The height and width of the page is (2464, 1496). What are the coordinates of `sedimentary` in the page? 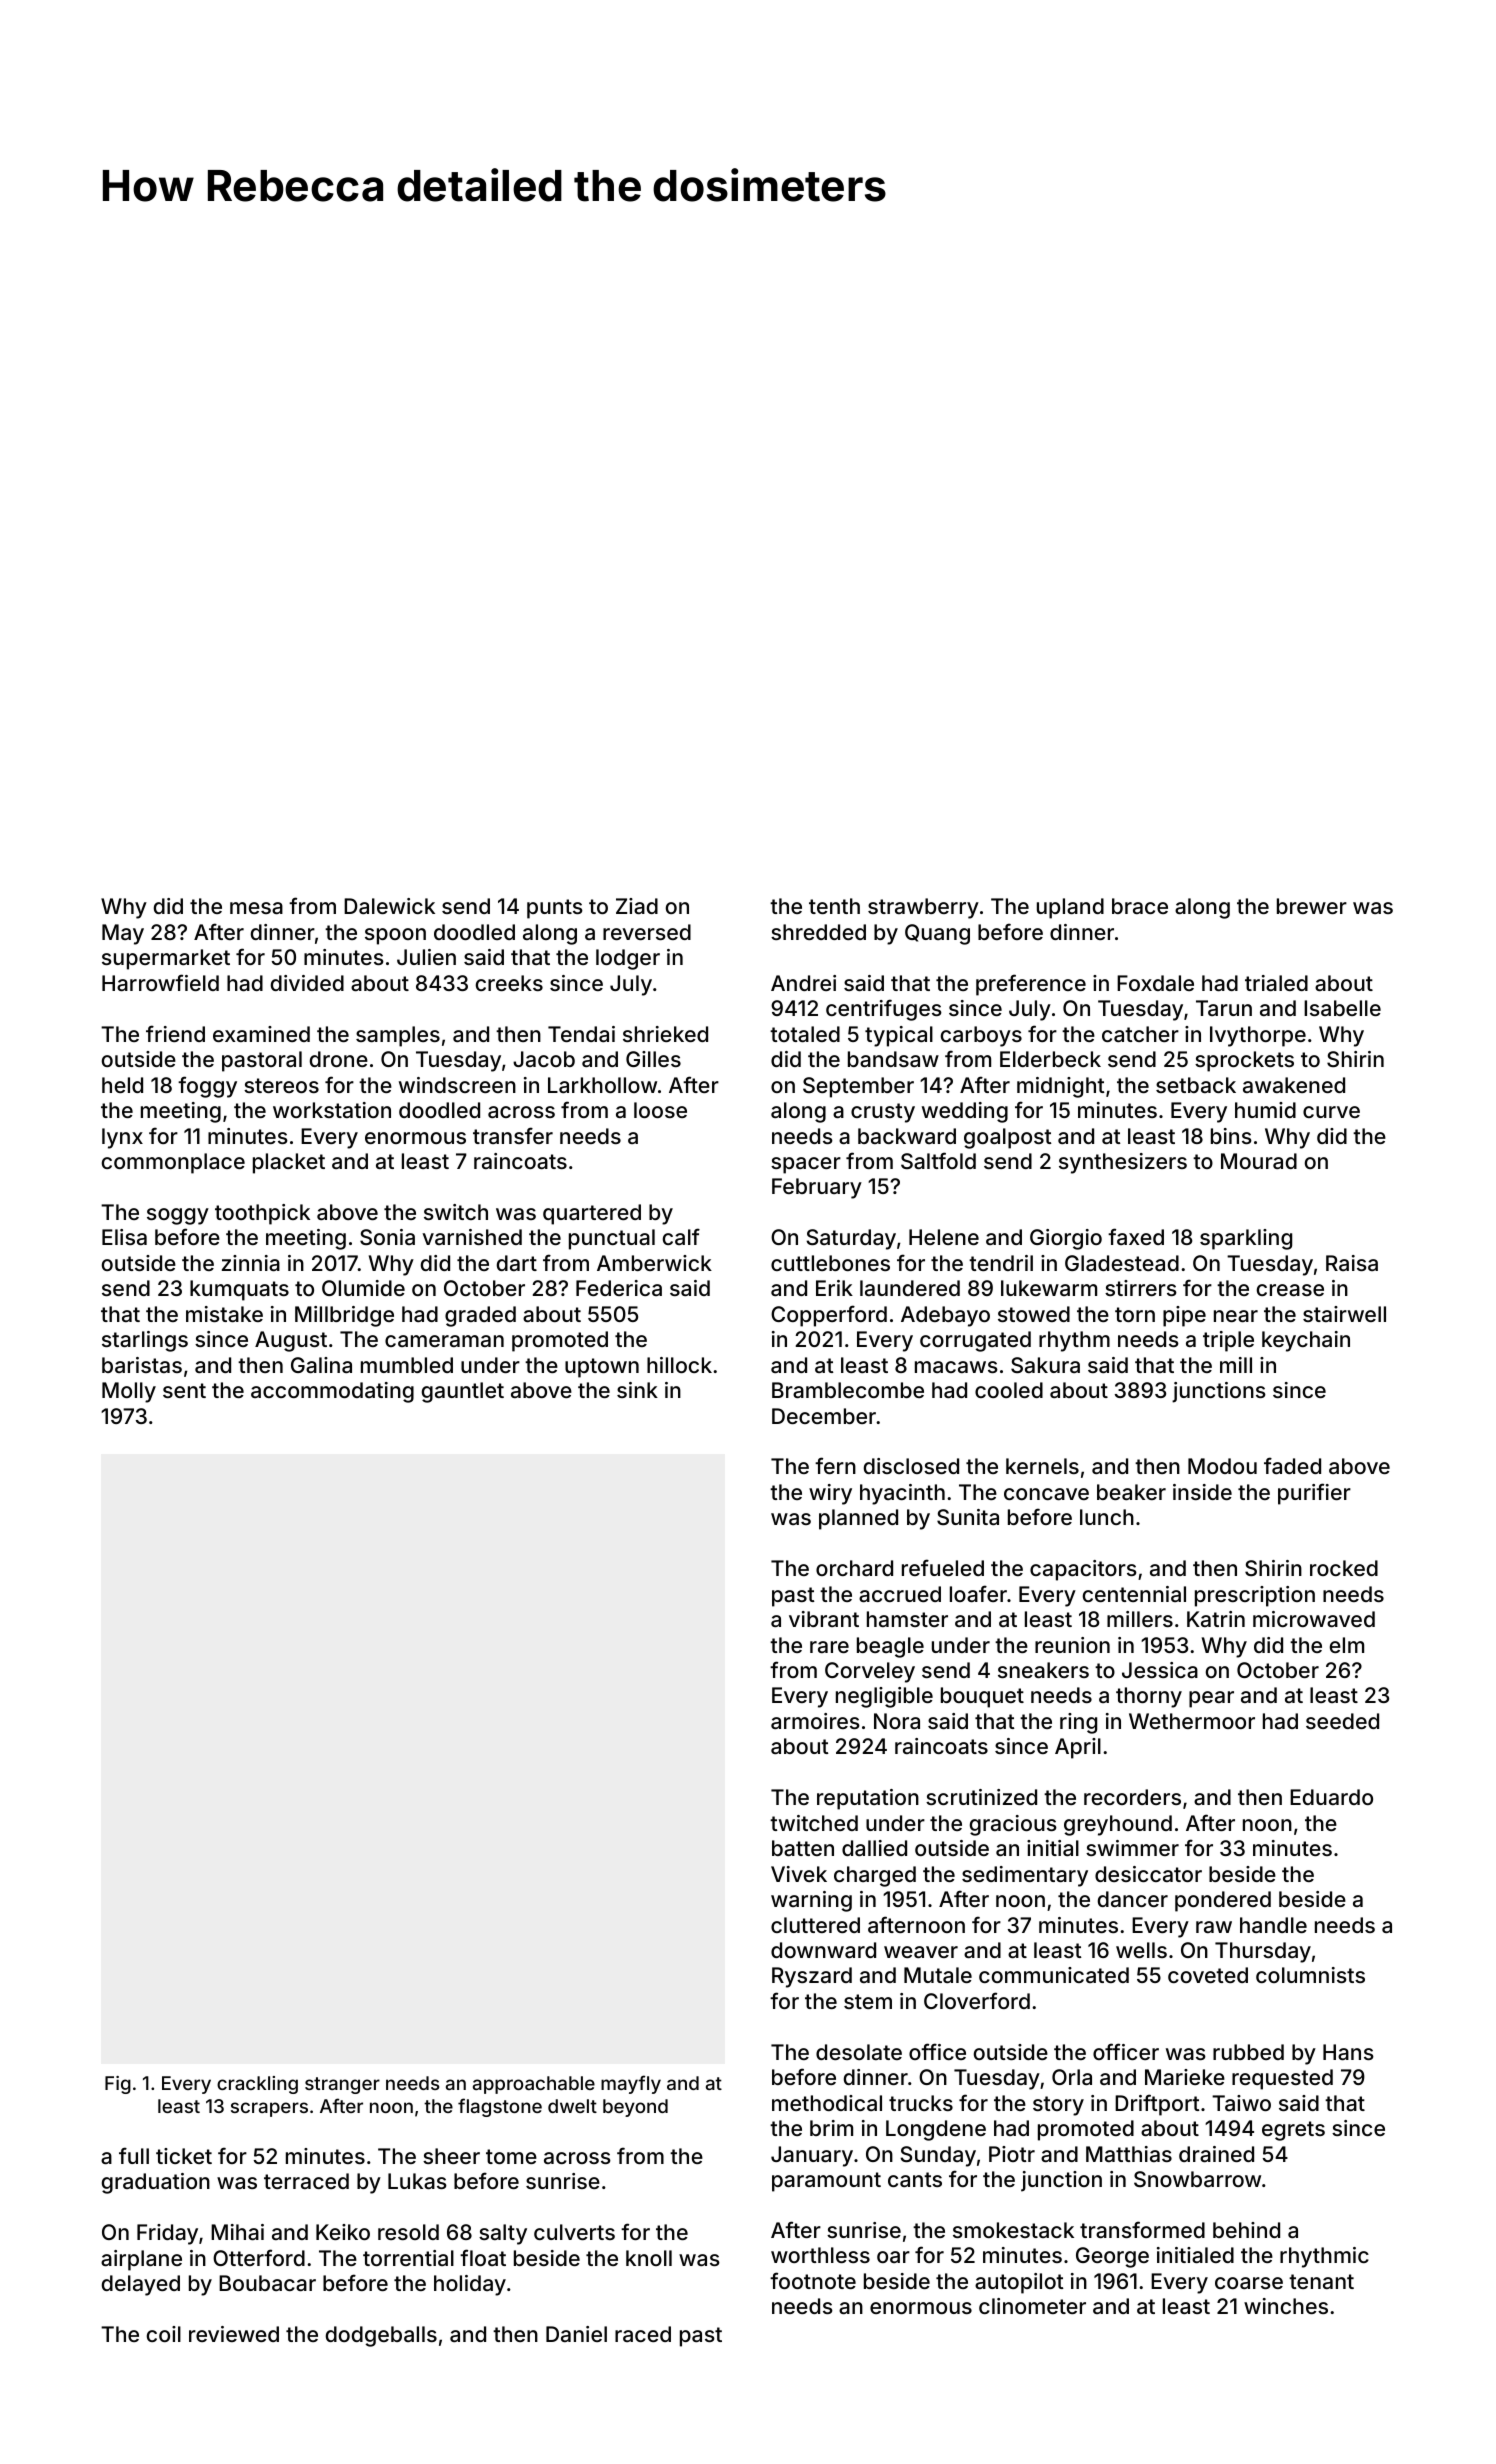 It's located at (1025, 1876).
